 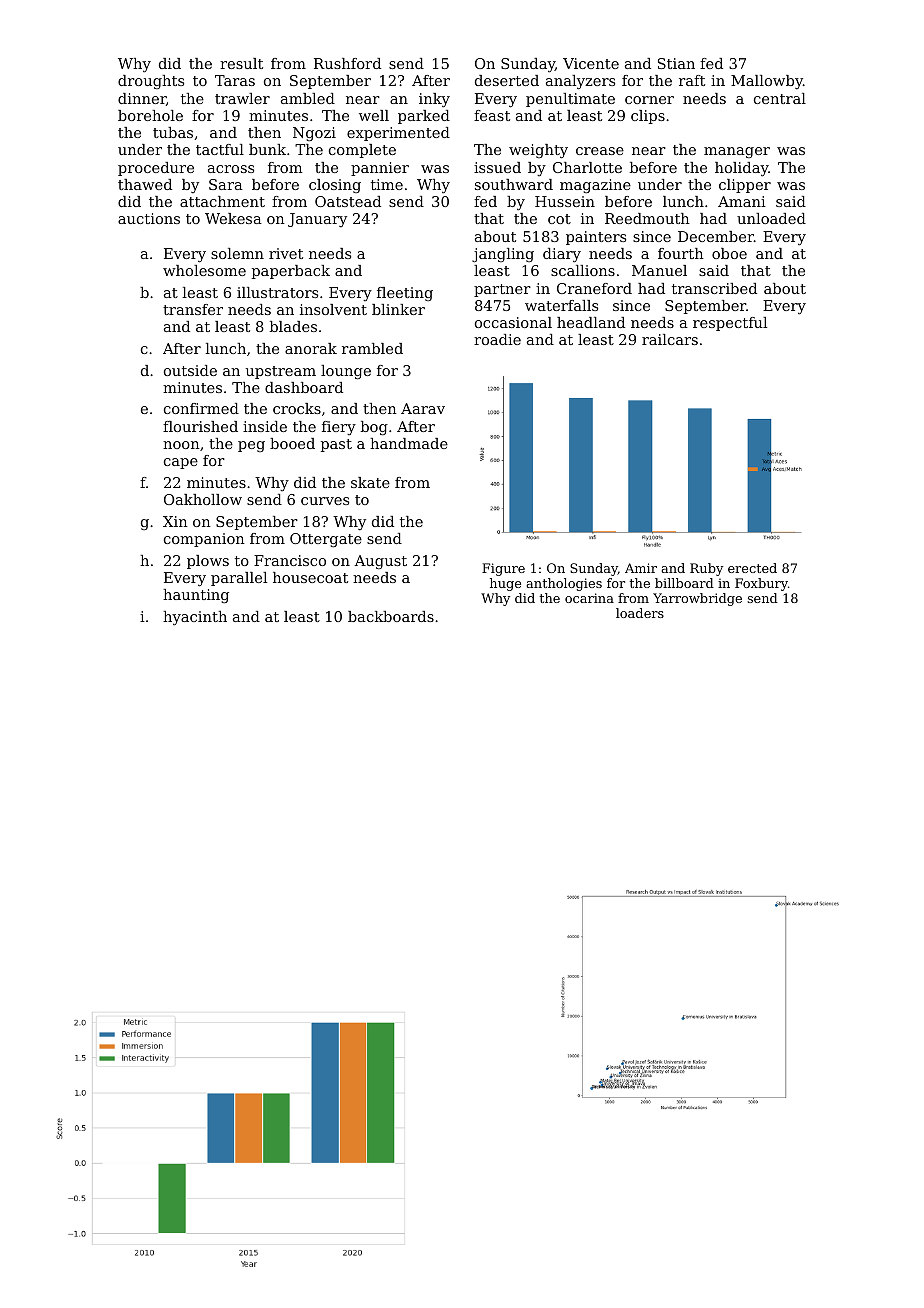 What do you see at coordinates (771, 218) in the screenshot?
I see `unloaded` at bounding box center [771, 218].
